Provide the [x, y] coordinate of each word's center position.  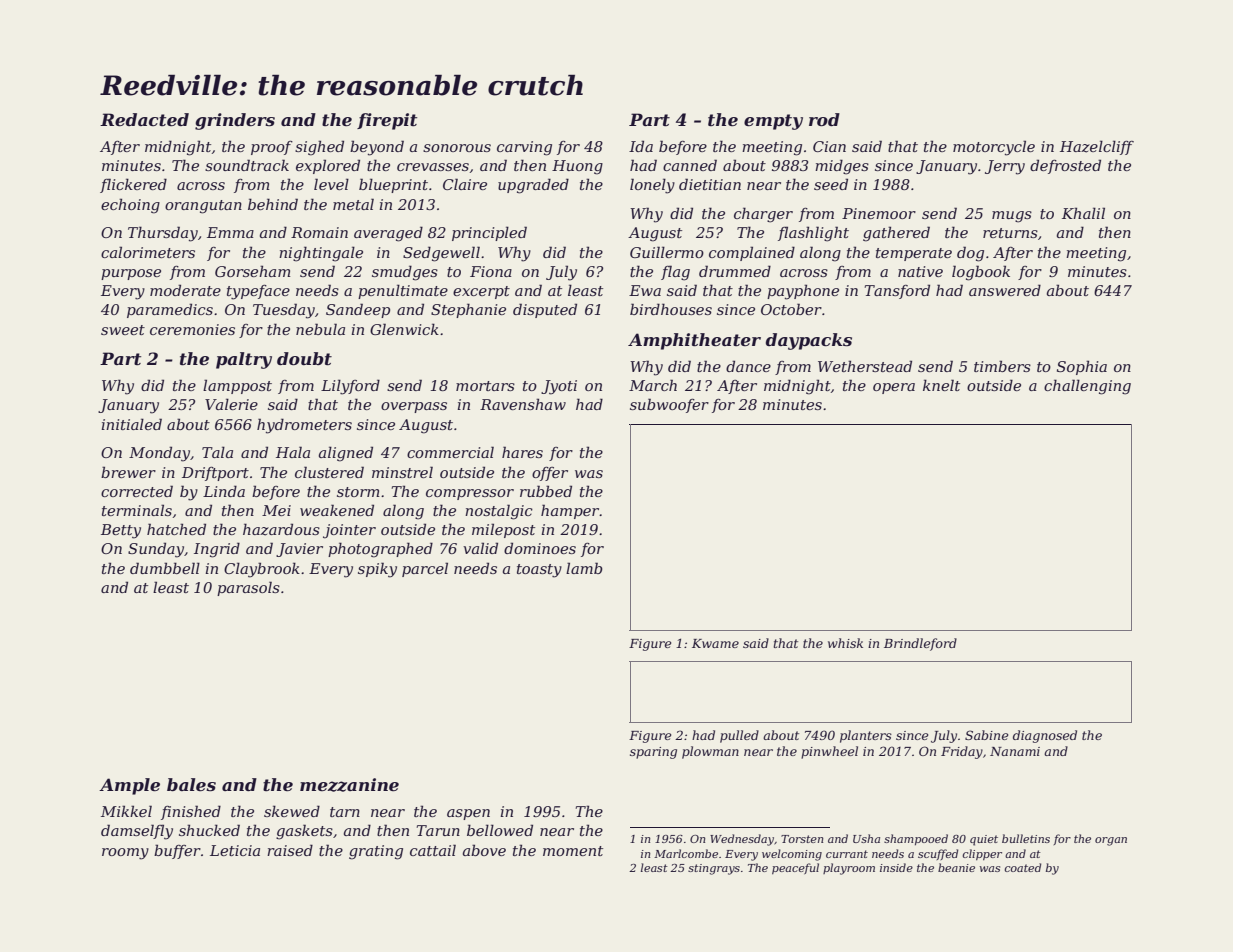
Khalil [1083, 213]
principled [489, 233]
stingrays [714, 869]
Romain [319, 232]
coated [1022, 867]
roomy [125, 854]
